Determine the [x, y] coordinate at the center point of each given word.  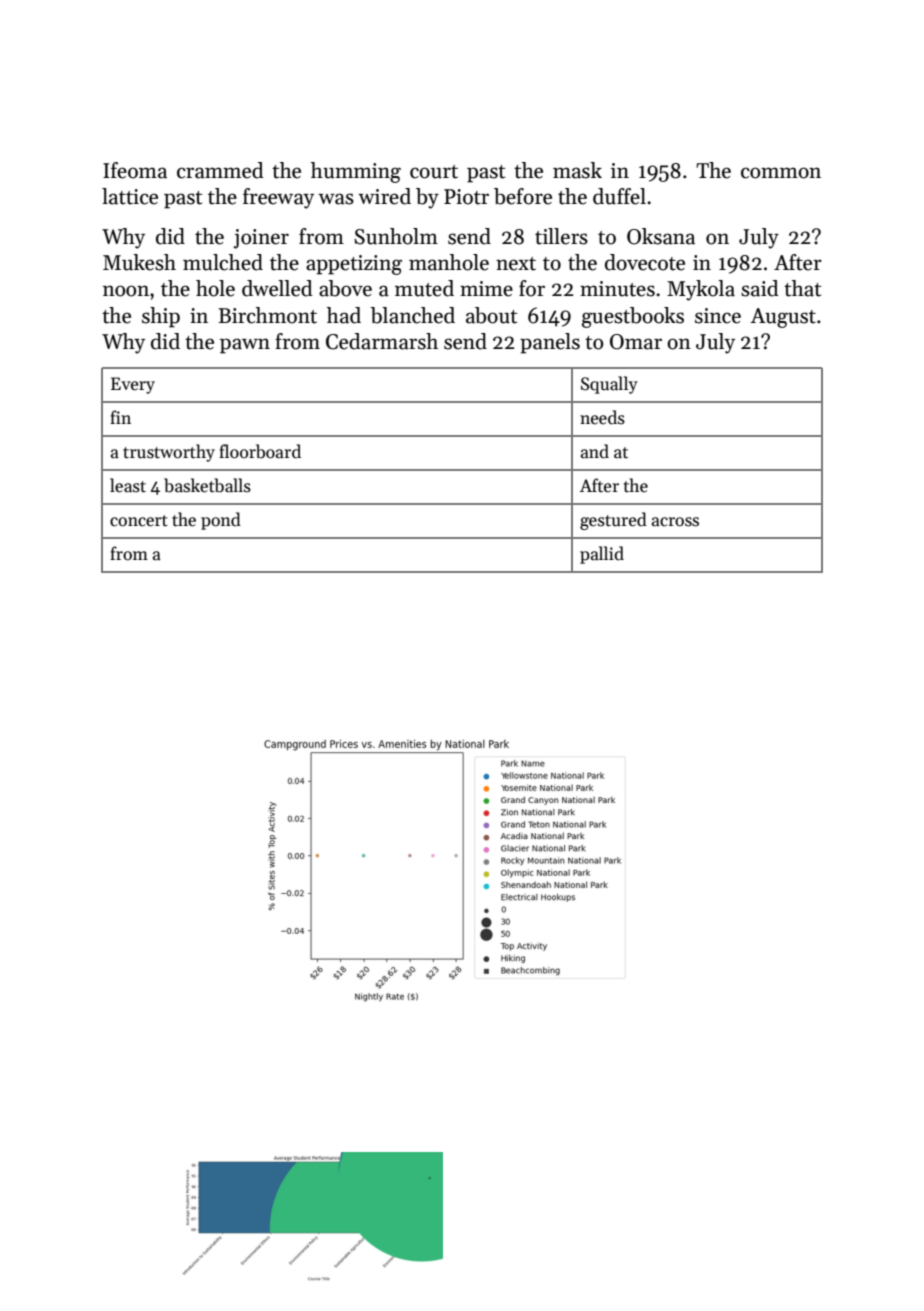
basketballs [207, 485]
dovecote [645, 262]
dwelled [277, 288]
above [345, 288]
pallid [602, 555]
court [434, 172]
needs [602, 417]
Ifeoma [135, 170]
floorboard [260, 451]
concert [139, 521]
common [781, 173]
